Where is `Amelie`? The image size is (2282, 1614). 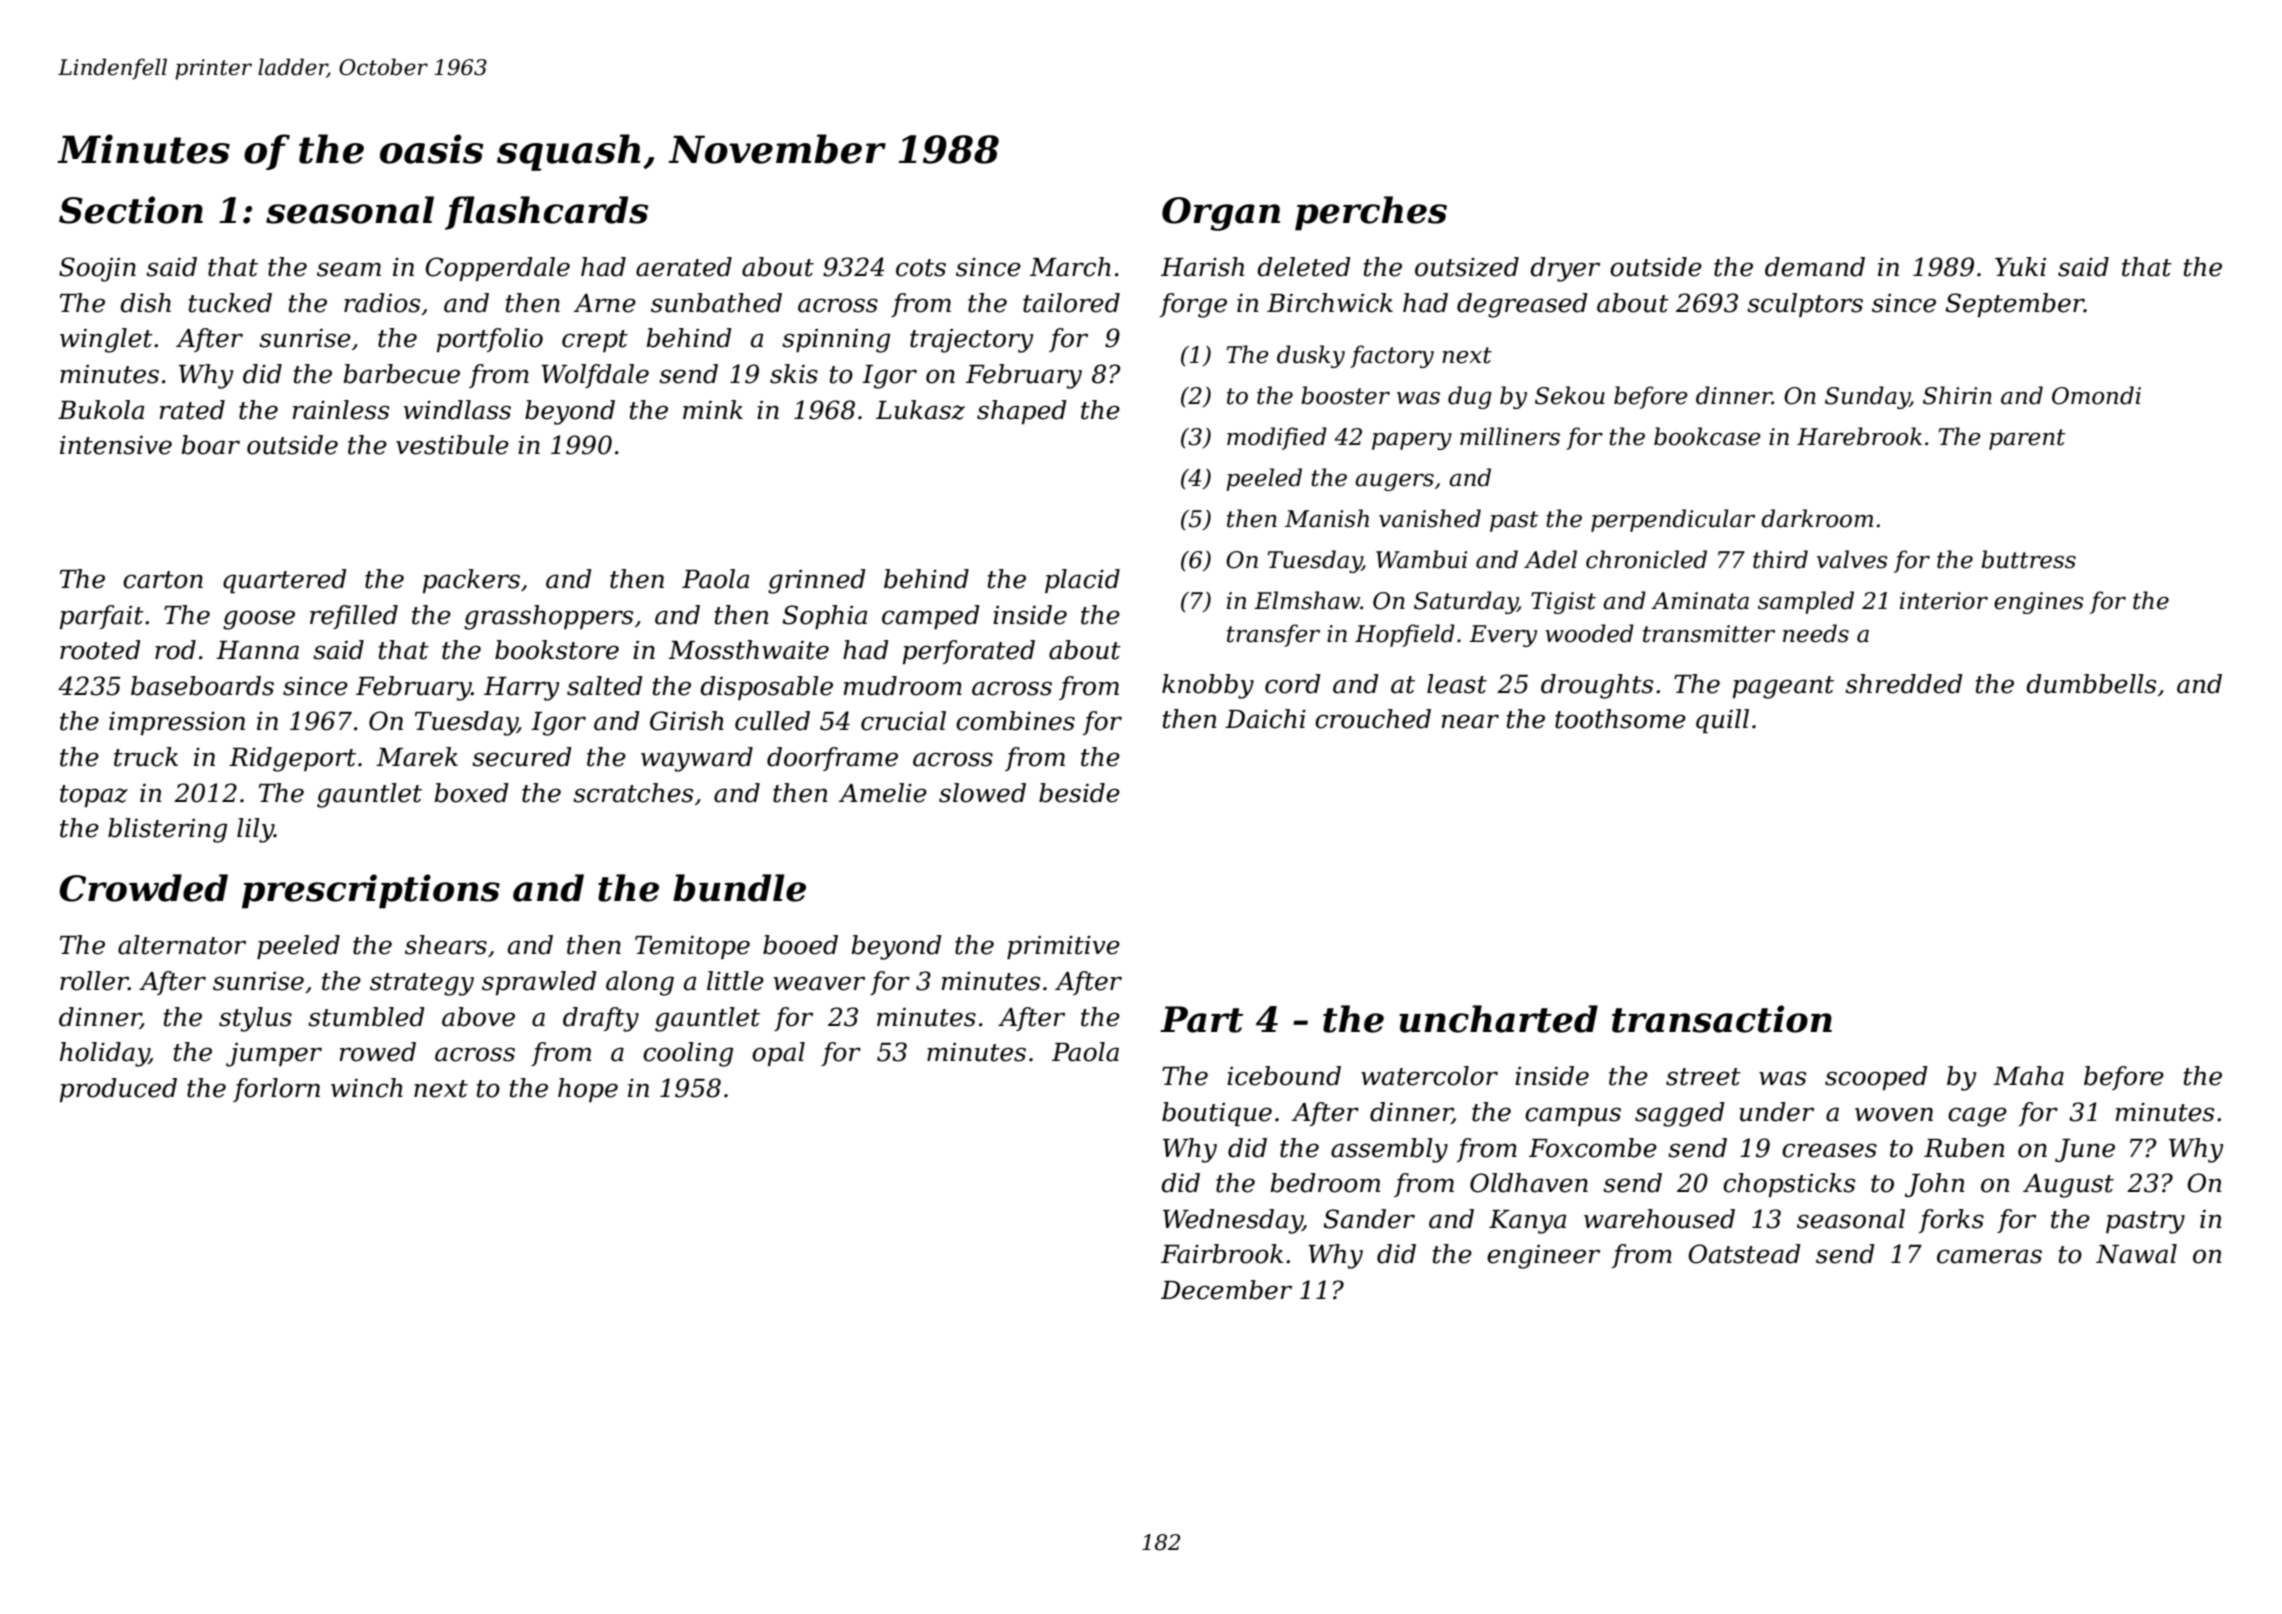 Amelie is located at coordinates (883, 793).
